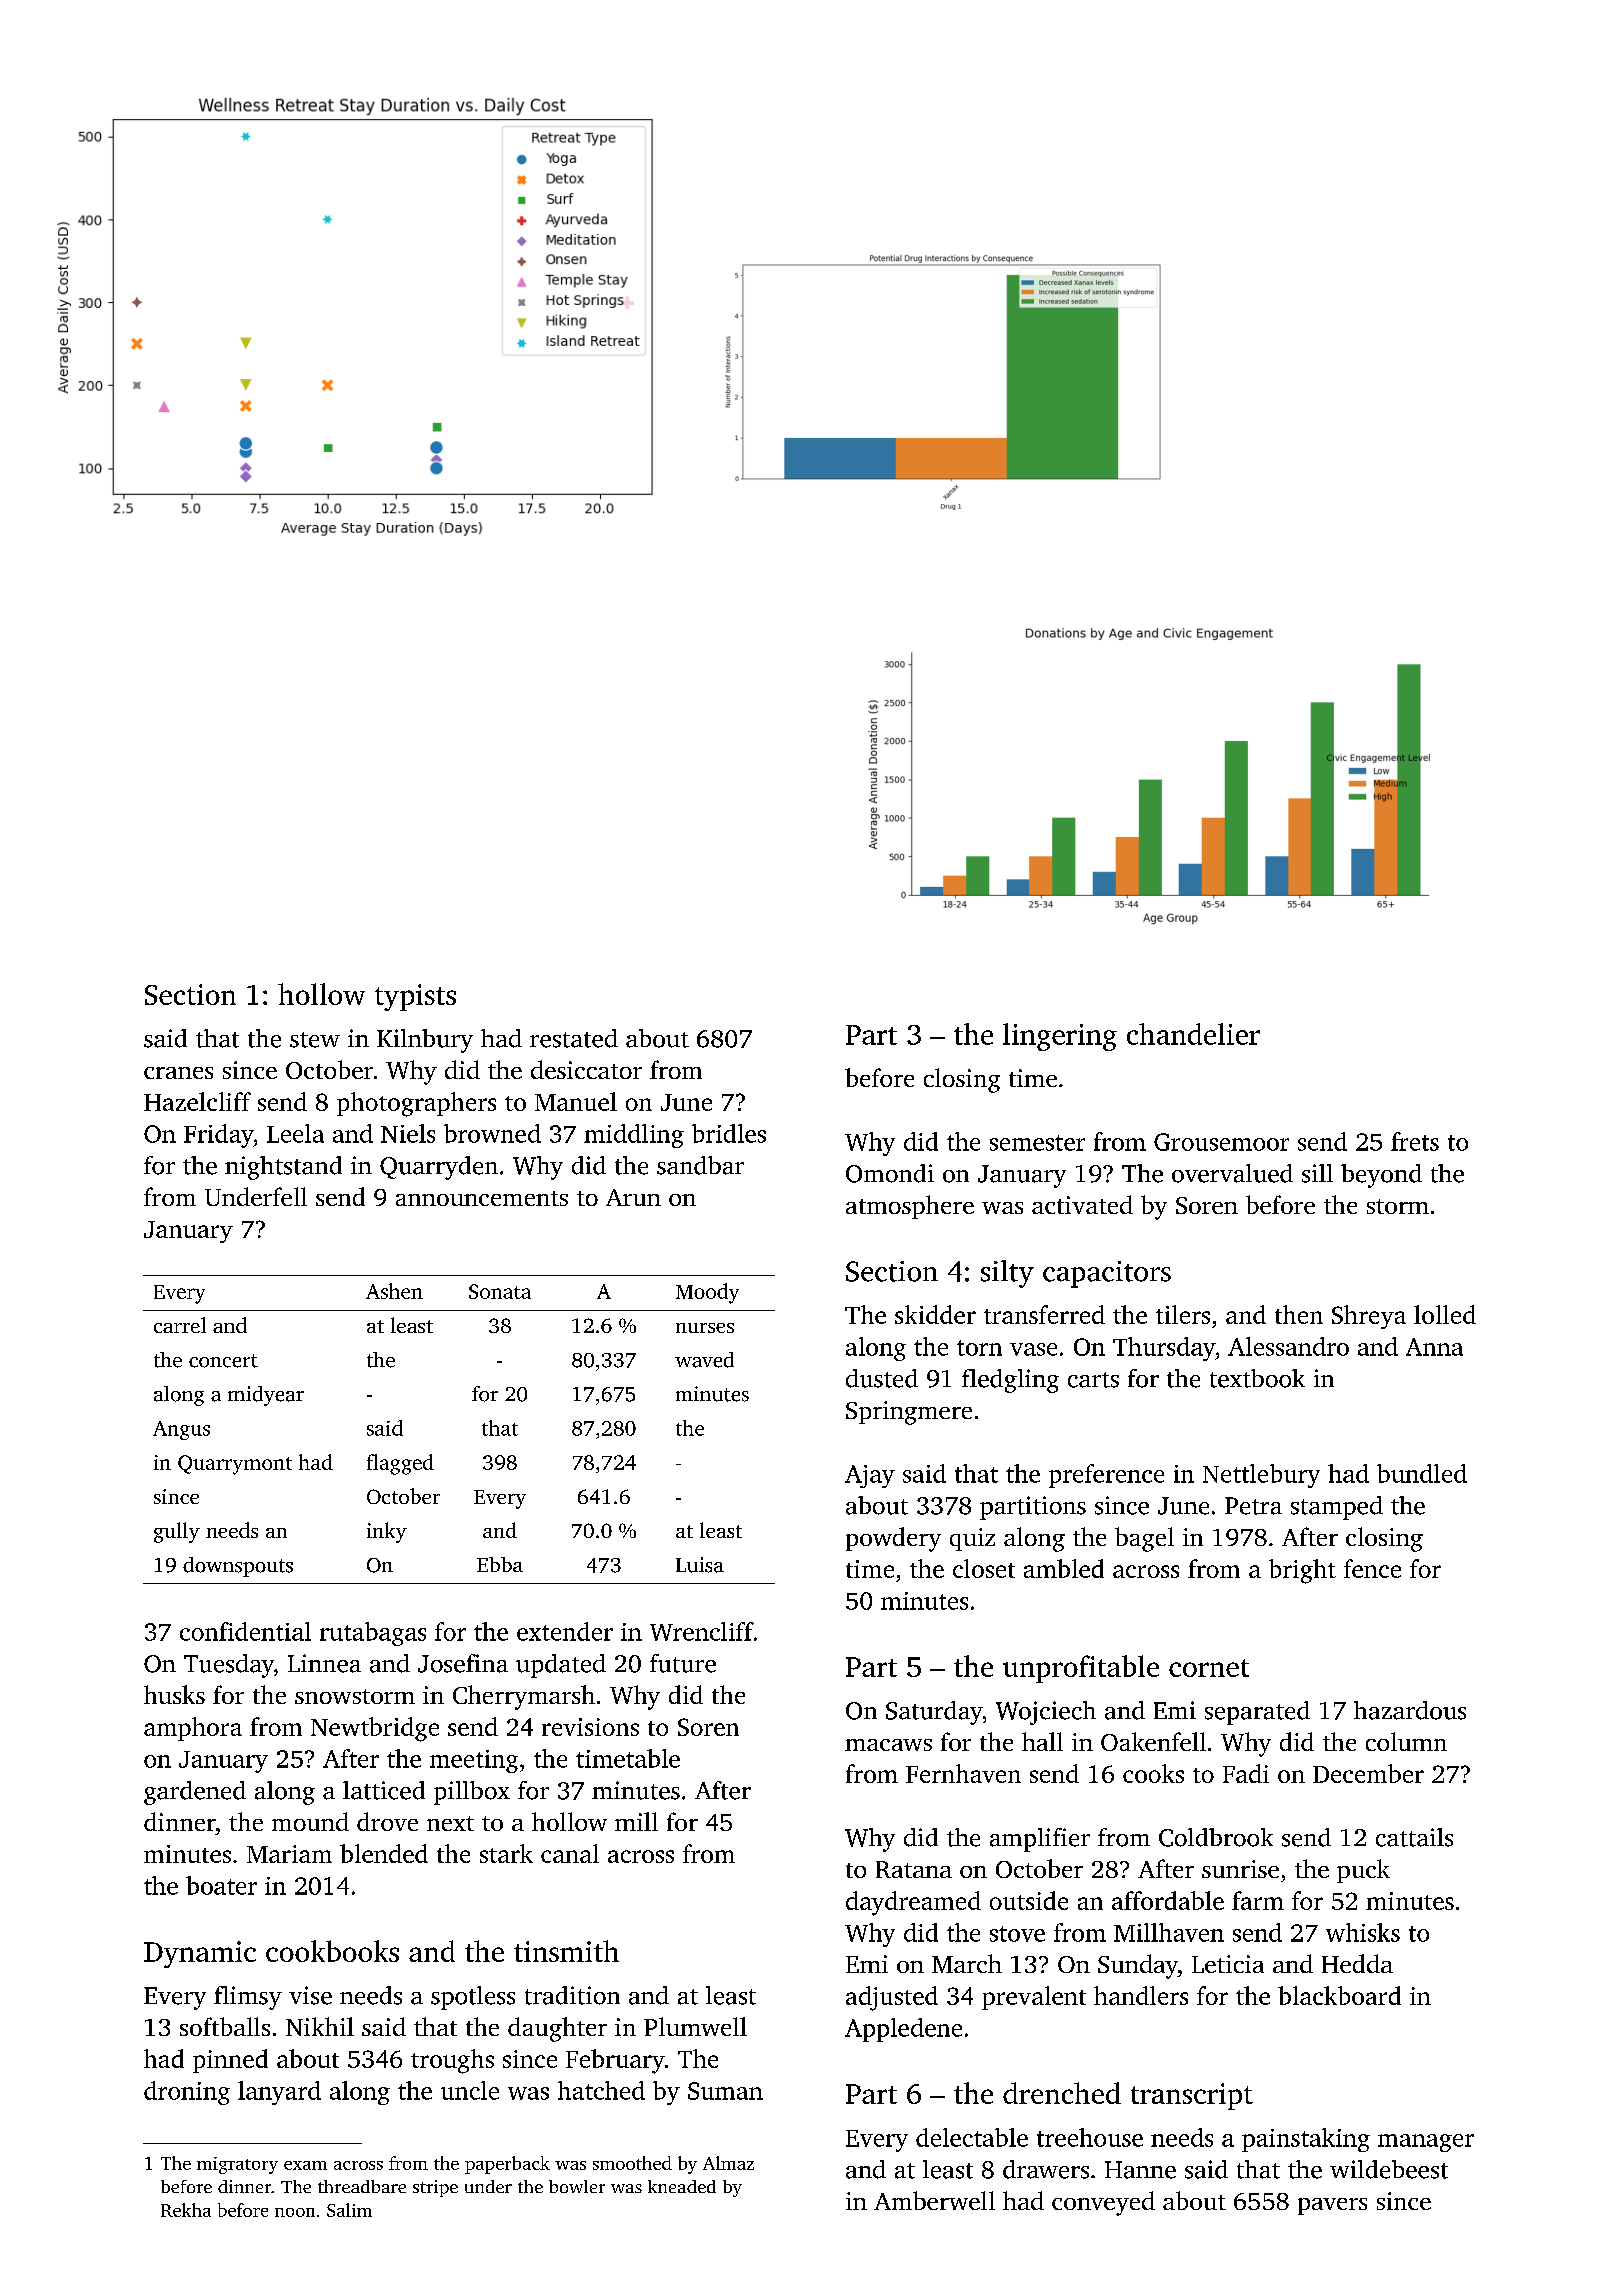 The height and width of the document is (2292, 1620). What do you see at coordinates (1410, 1710) in the document?
I see `hazardous` at bounding box center [1410, 1710].
